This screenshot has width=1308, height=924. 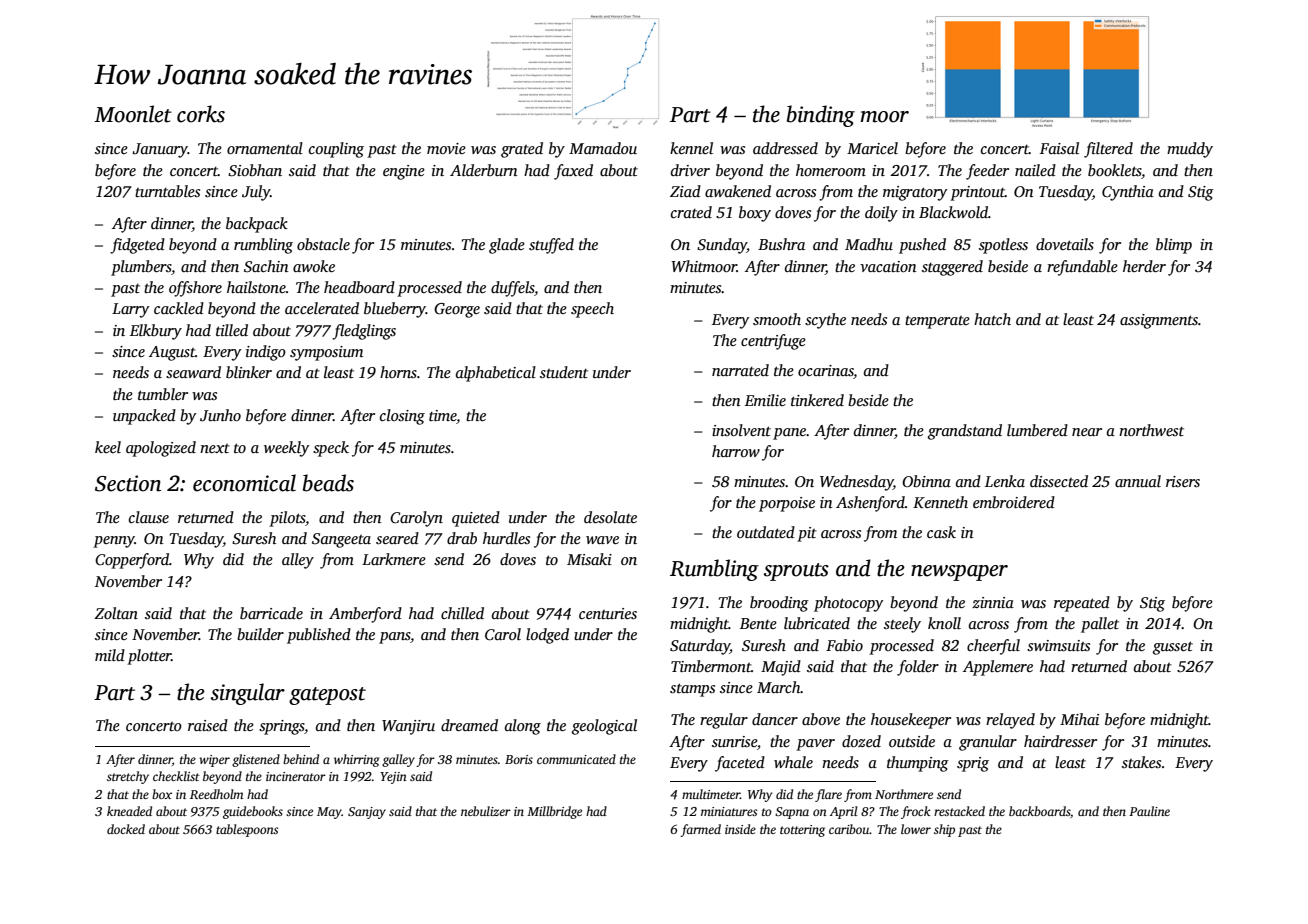 I want to click on docked, so click(x=126, y=829).
